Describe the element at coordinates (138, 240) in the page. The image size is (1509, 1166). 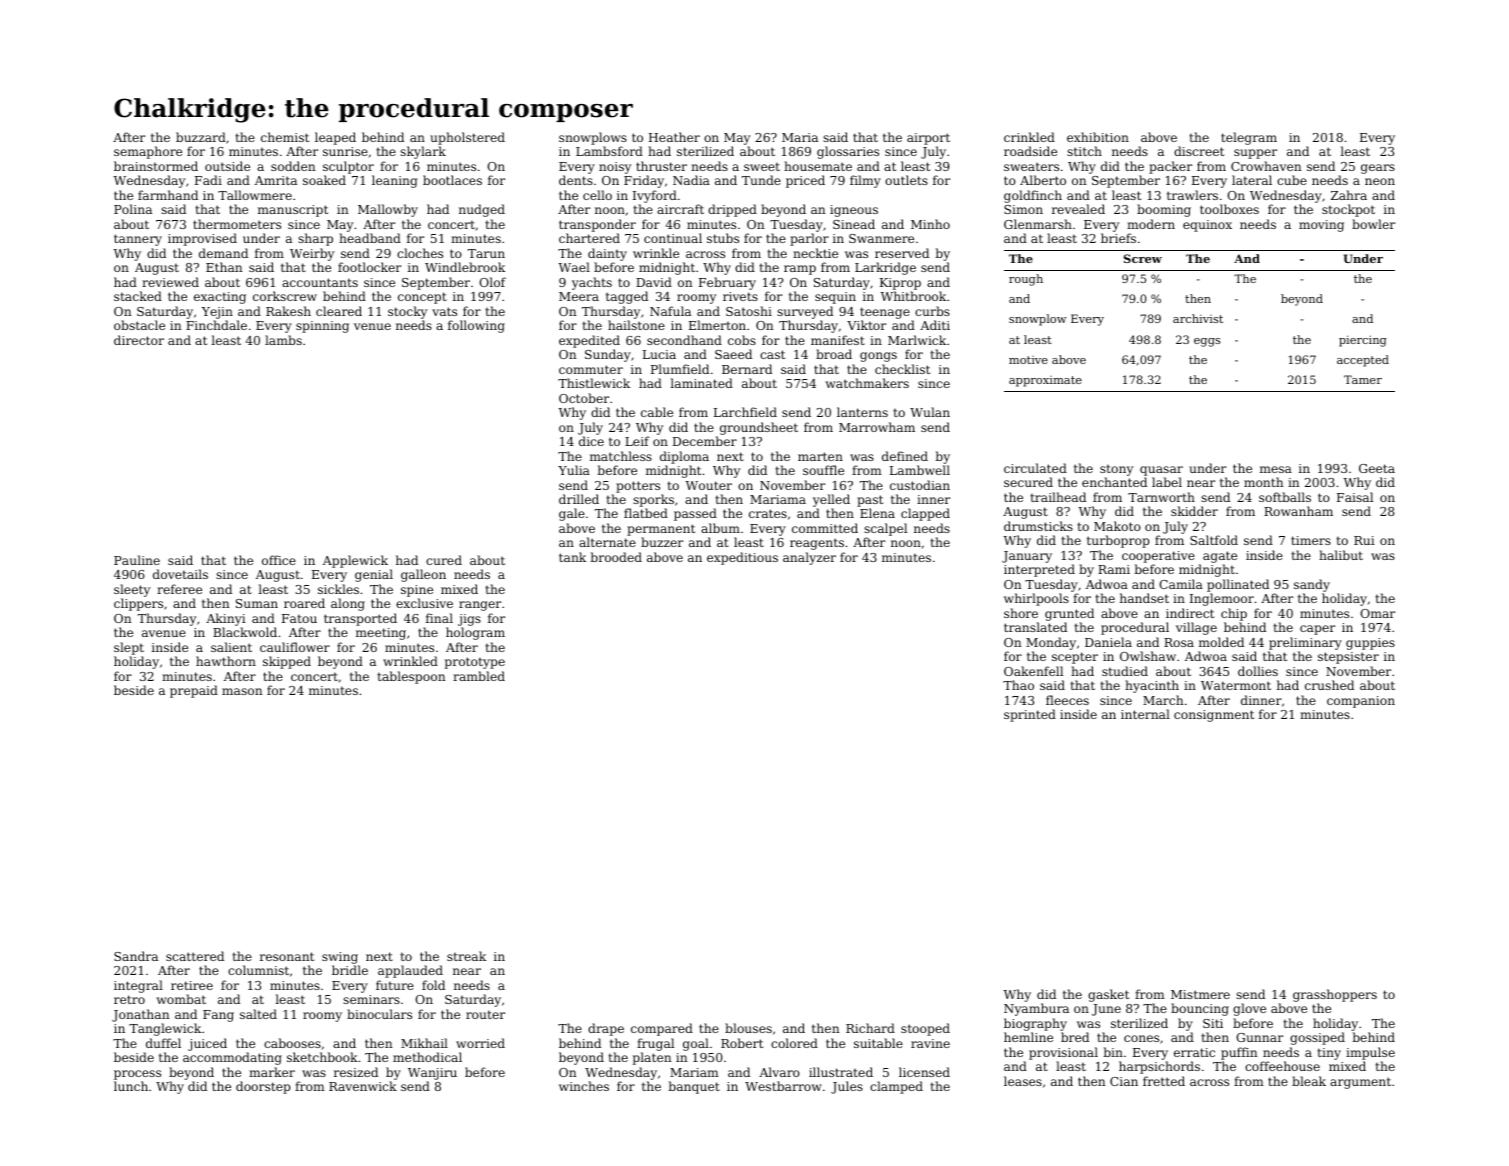
I see `tannery` at that location.
